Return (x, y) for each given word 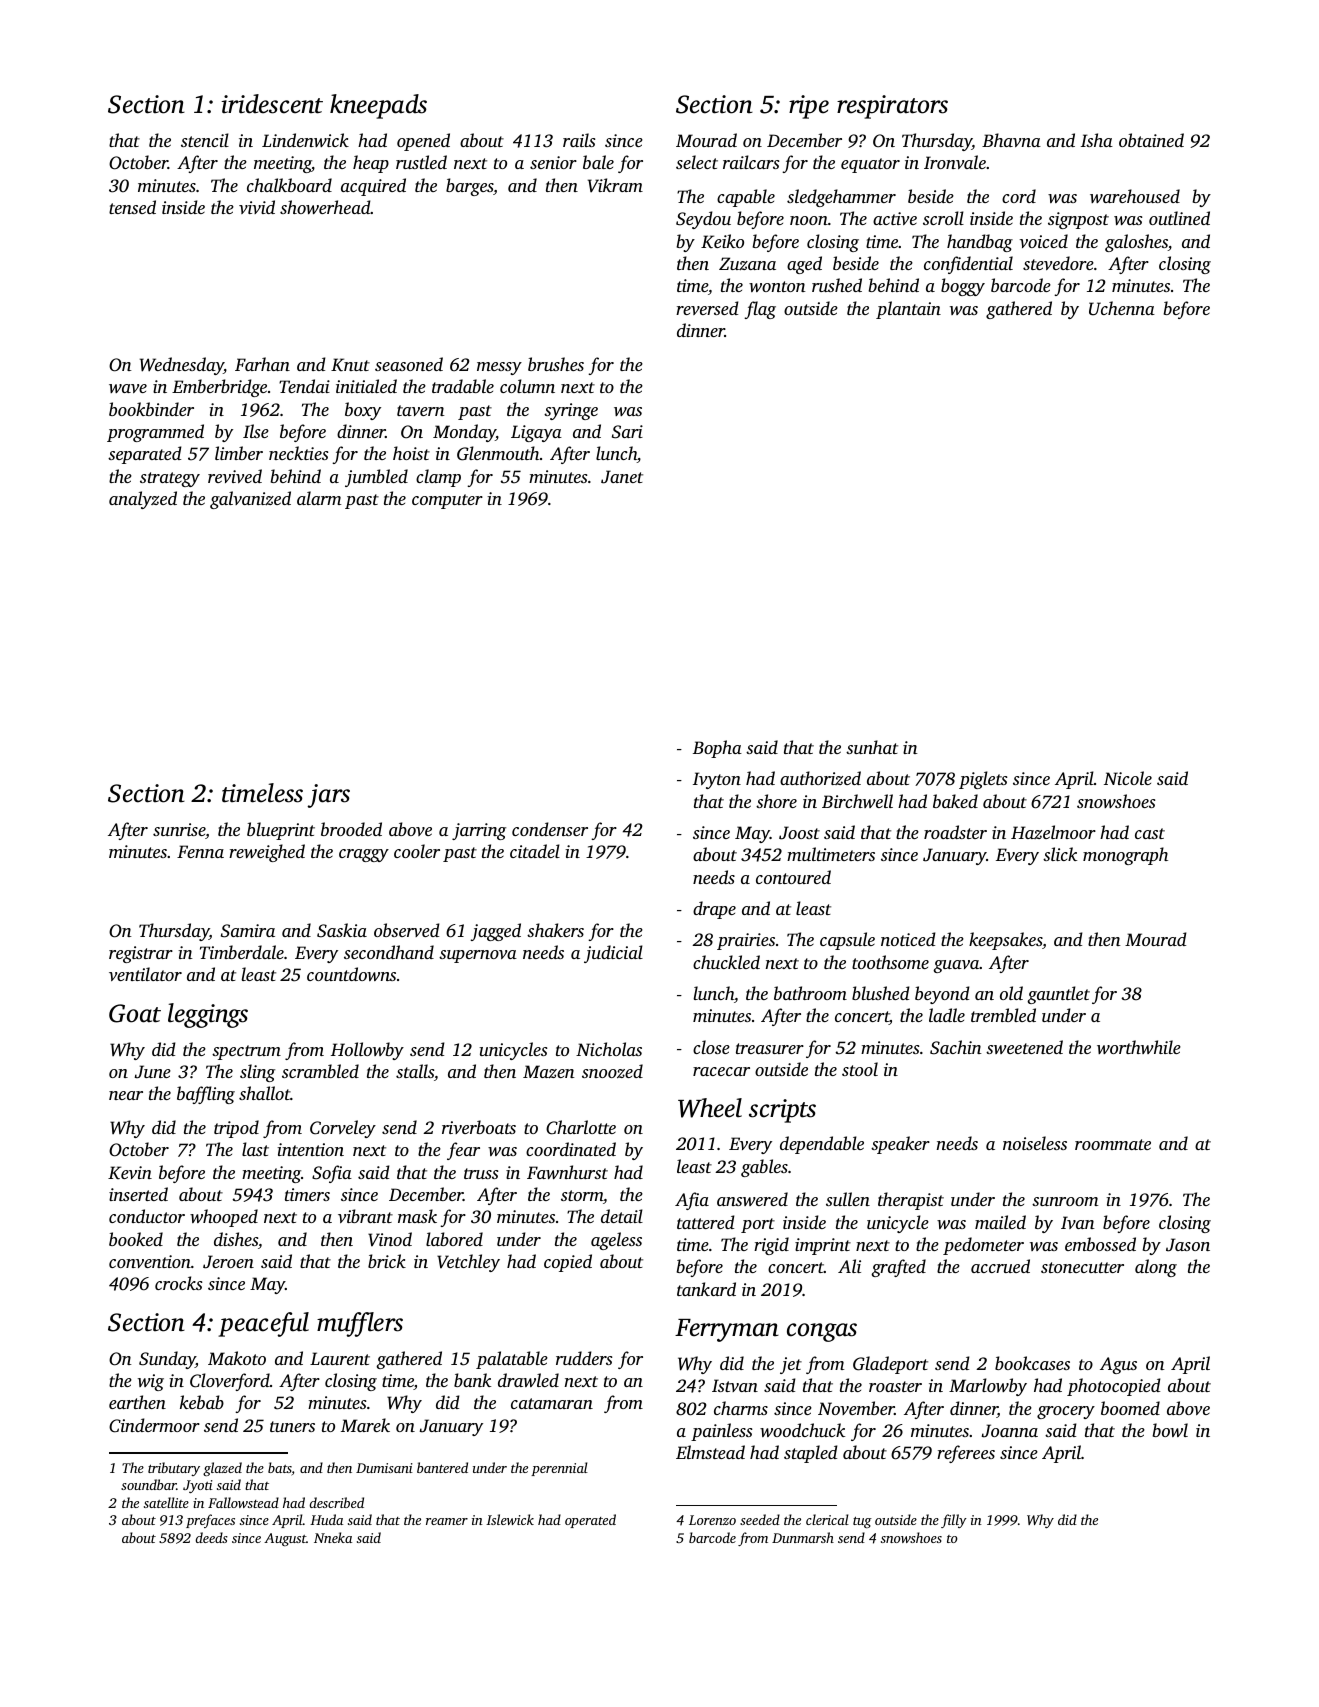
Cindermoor (154, 1425)
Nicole (1128, 778)
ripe (809, 107)
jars (328, 796)
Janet (622, 477)
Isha (1097, 140)
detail (622, 1216)
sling (257, 1073)
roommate (1113, 1144)
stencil (205, 140)
